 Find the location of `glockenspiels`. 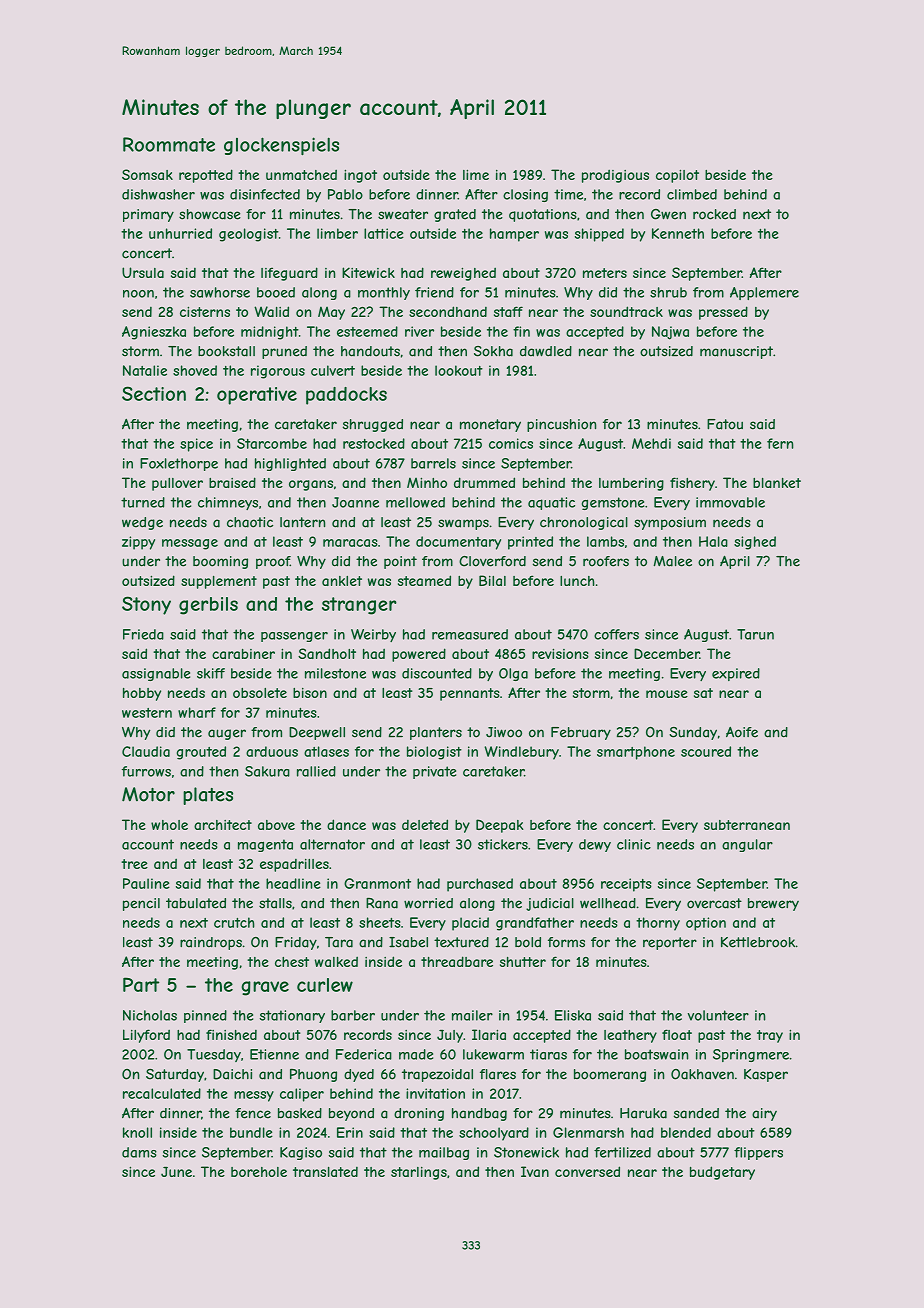

glockenspiels is located at coordinates (281, 146).
